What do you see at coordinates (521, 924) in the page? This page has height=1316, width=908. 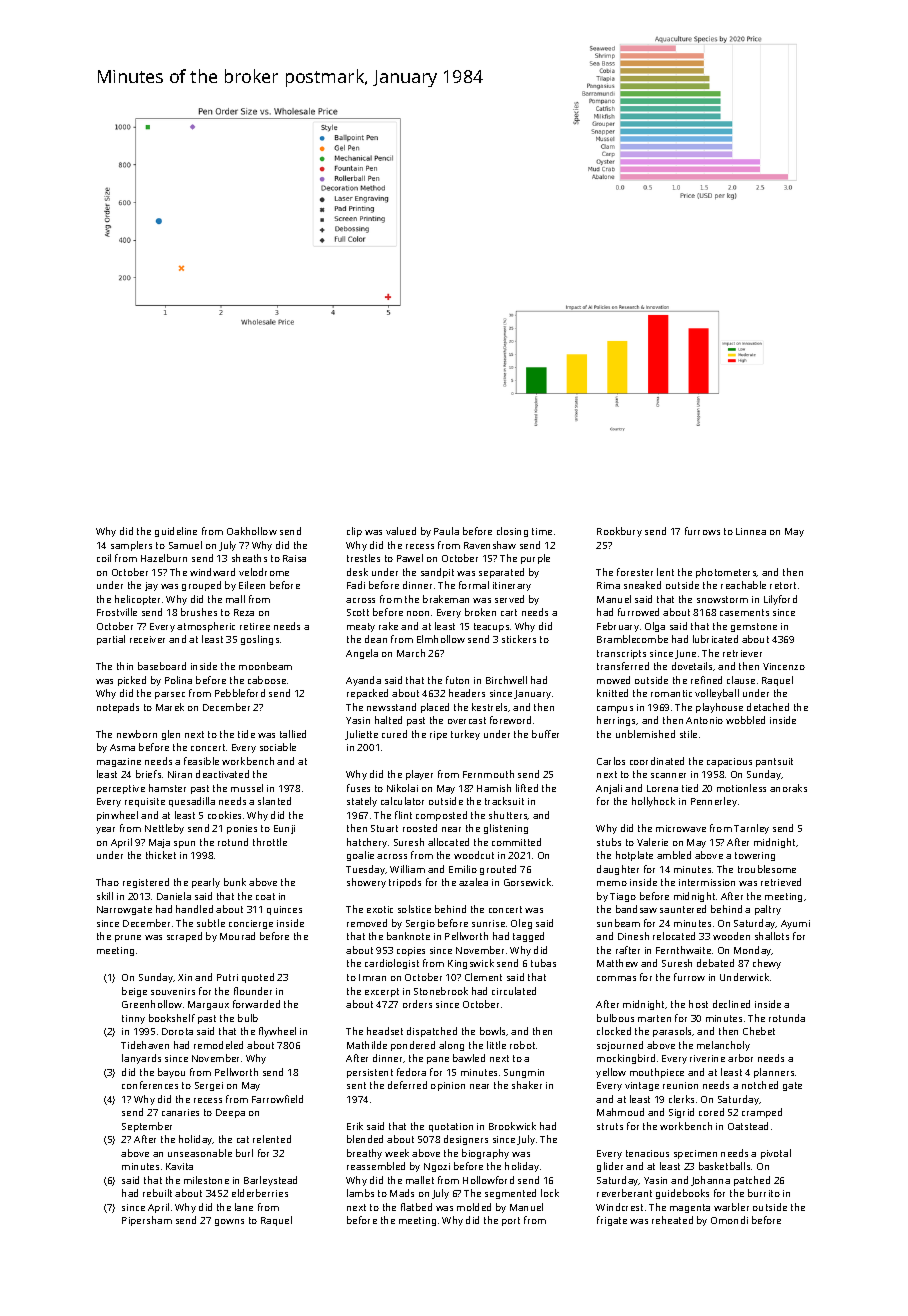 I see `Oleg` at bounding box center [521, 924].
